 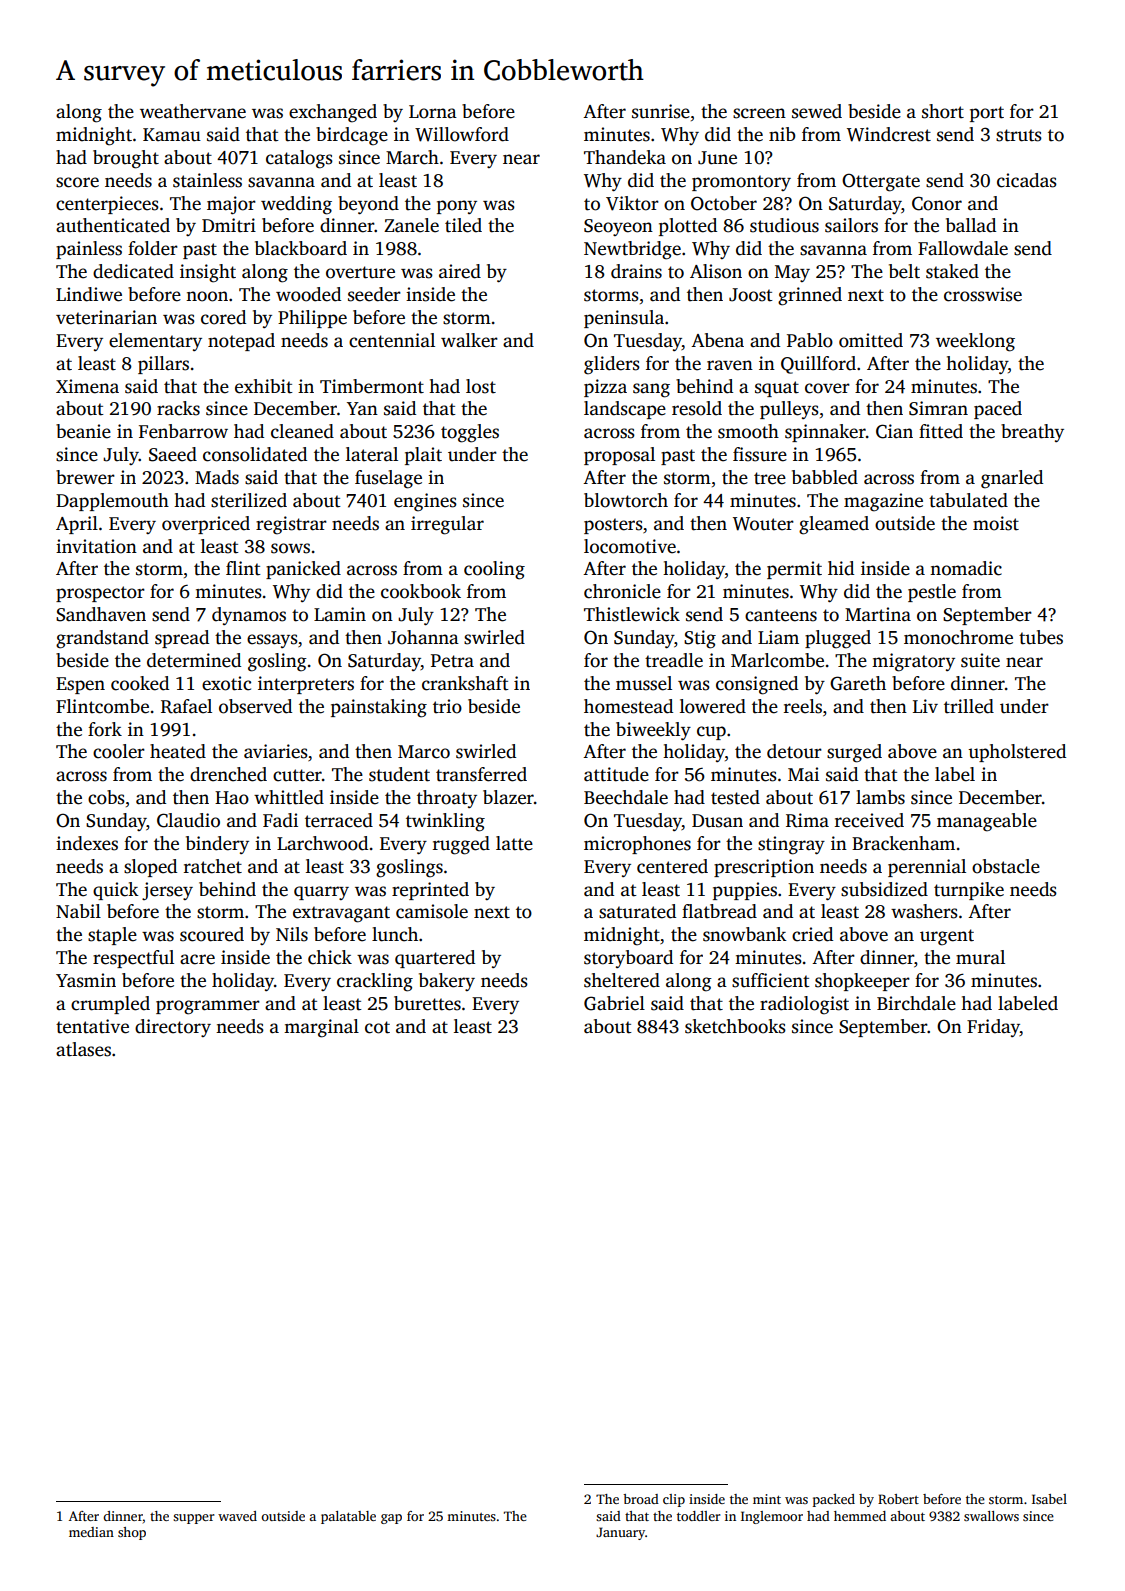 What do you see at coordinates (105, 729) in the screenshot?
I see `fork` at bounding box center [105, 729].
